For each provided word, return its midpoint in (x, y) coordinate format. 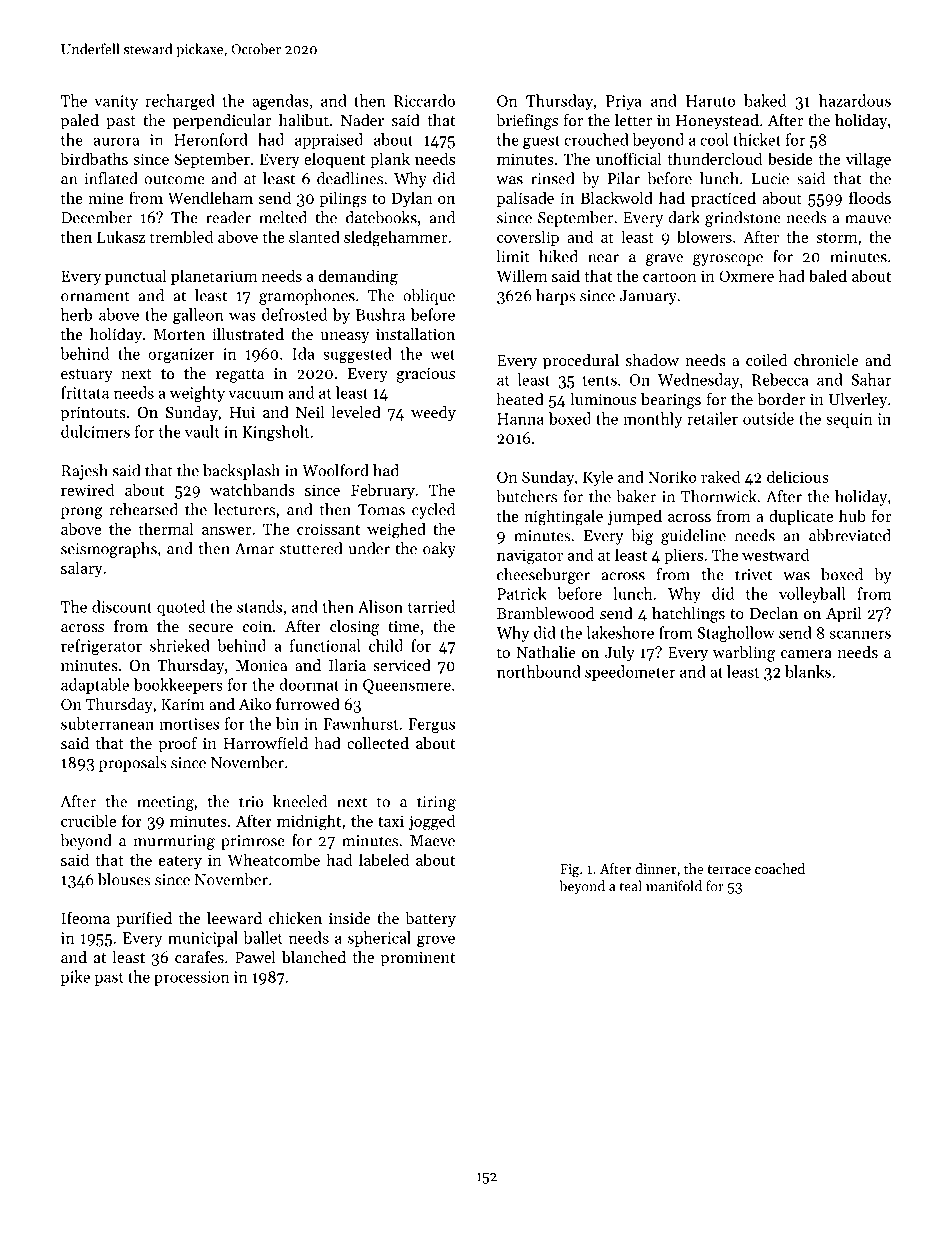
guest (541, 142)
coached (780, 868)
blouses (124, 879)
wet (442, 354)
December (96, 217)
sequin (849, 420)
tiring (436, 803)
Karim (183, 704)
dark (684, 217)
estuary (87, 376)
